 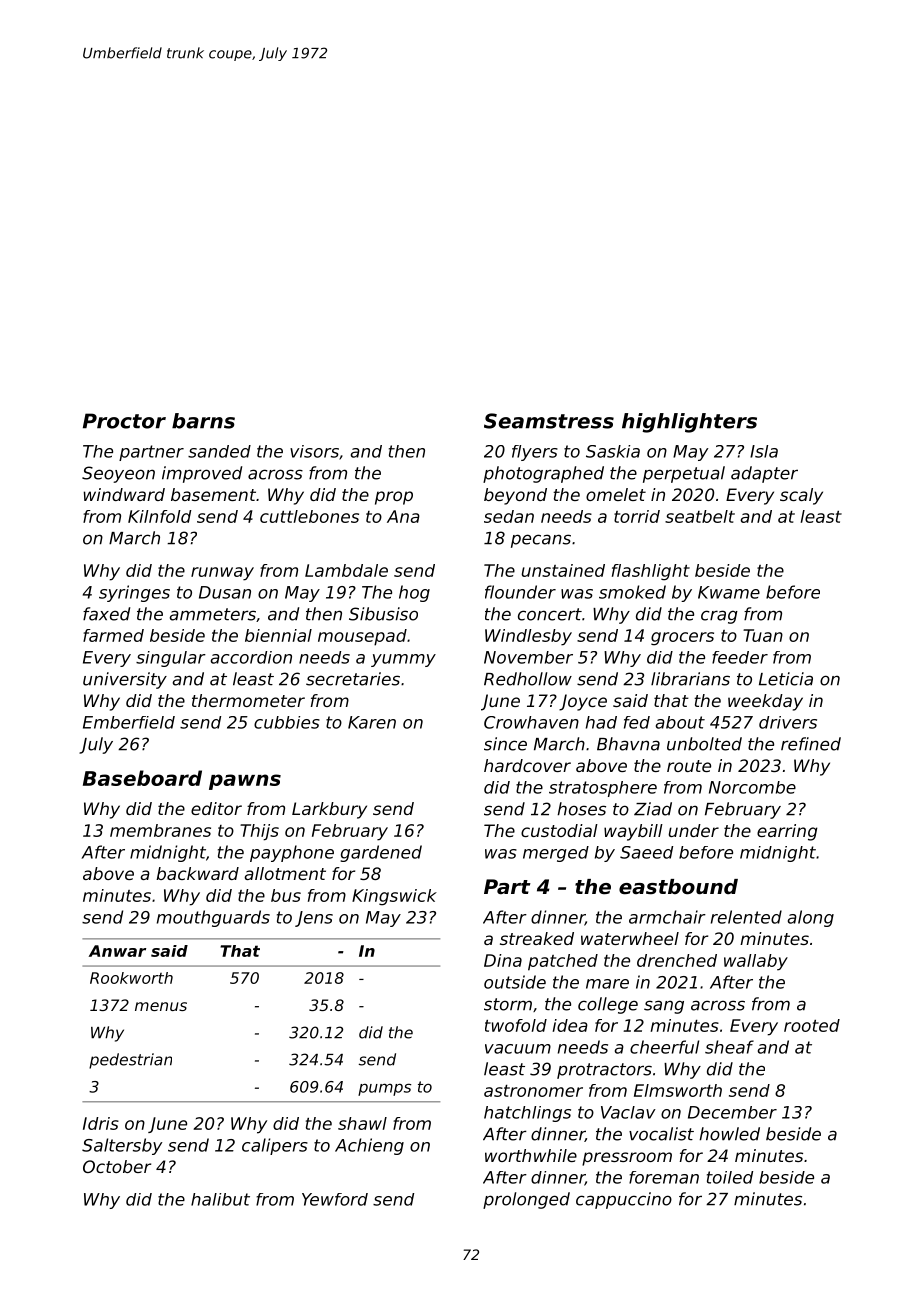 What do you see at coordinates (556, 854) in the screenshot?
I see `merged` at bounding box center [556, 854].
